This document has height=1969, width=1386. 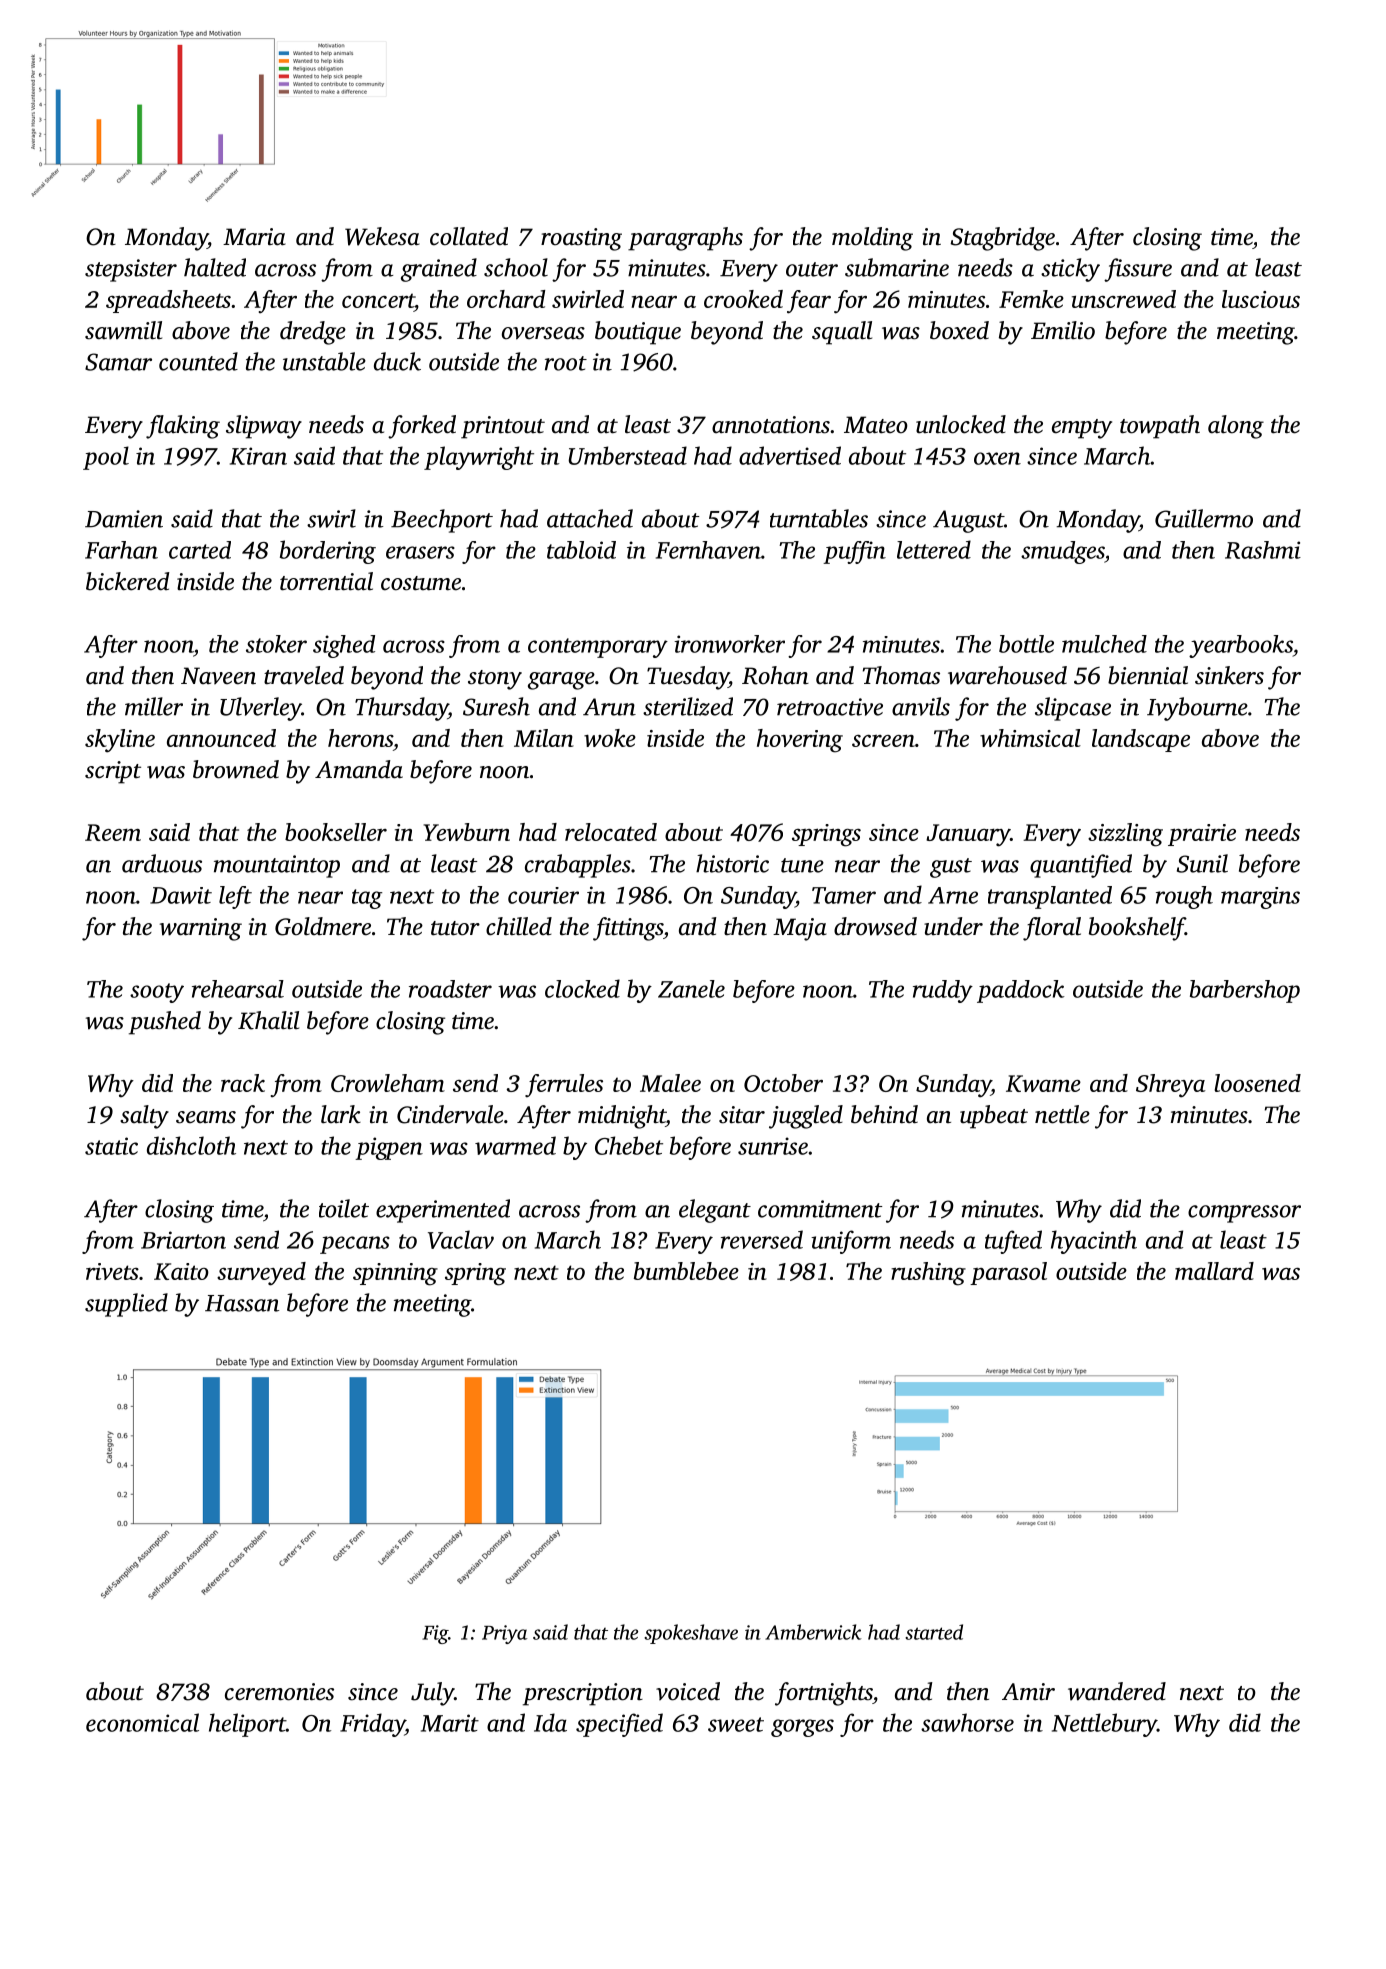 What do you see at coordinates (112, 1271) in the document?
I see `rivets` at bounding box center [112, 1271].
